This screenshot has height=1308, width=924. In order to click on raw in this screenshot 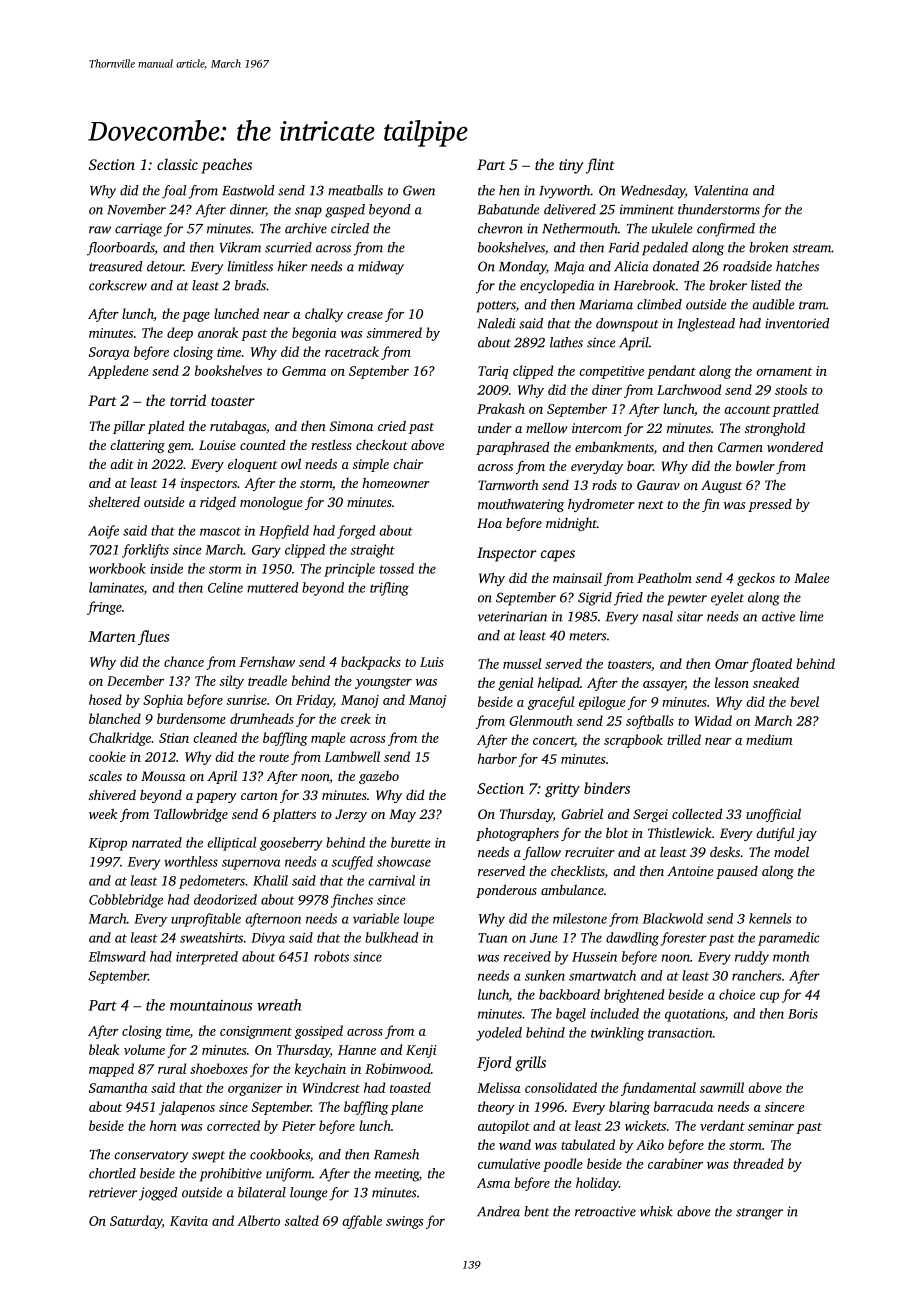, I will do `click(100, 230)`.
